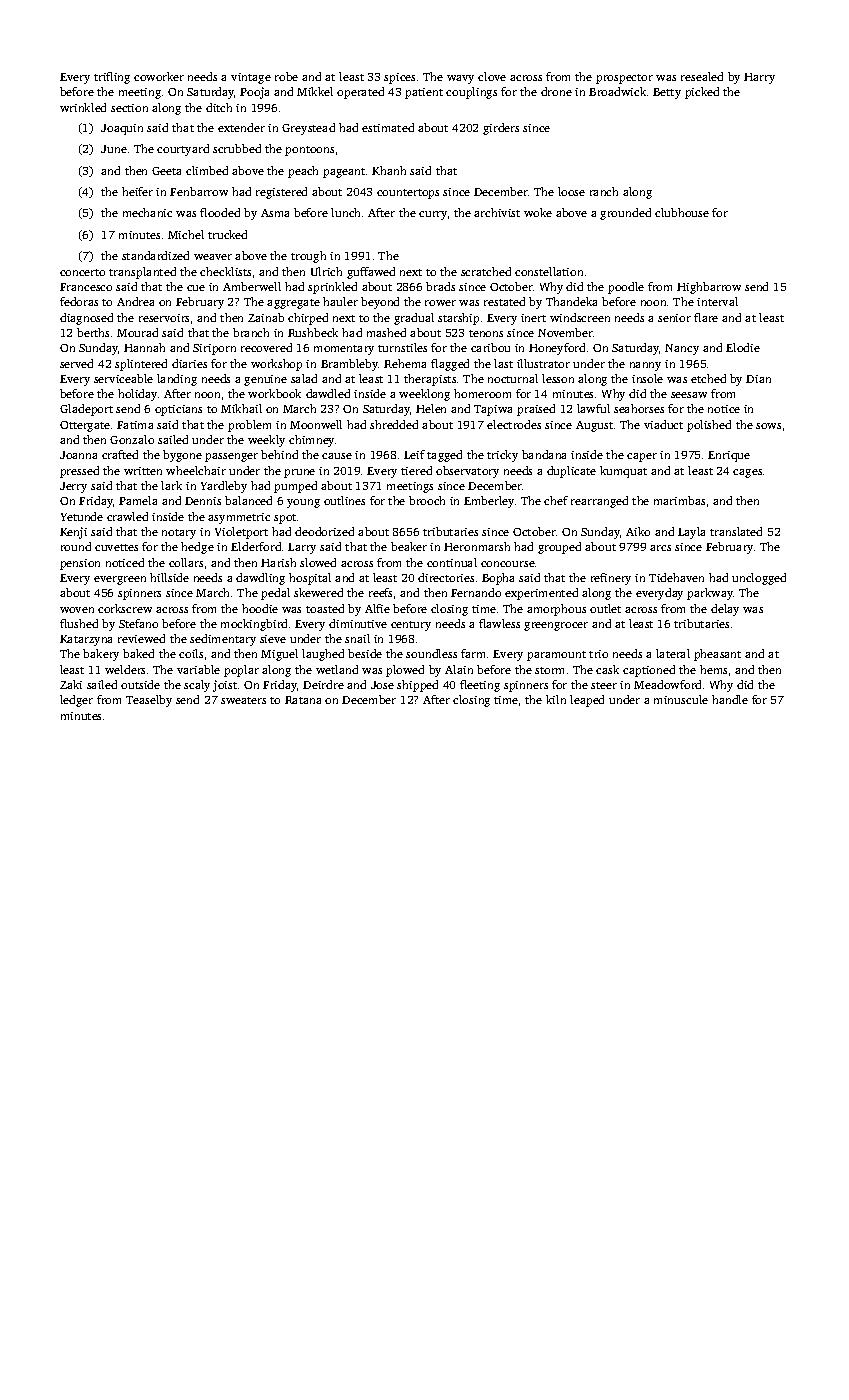  I want to click on clove, so click(492, 76).
